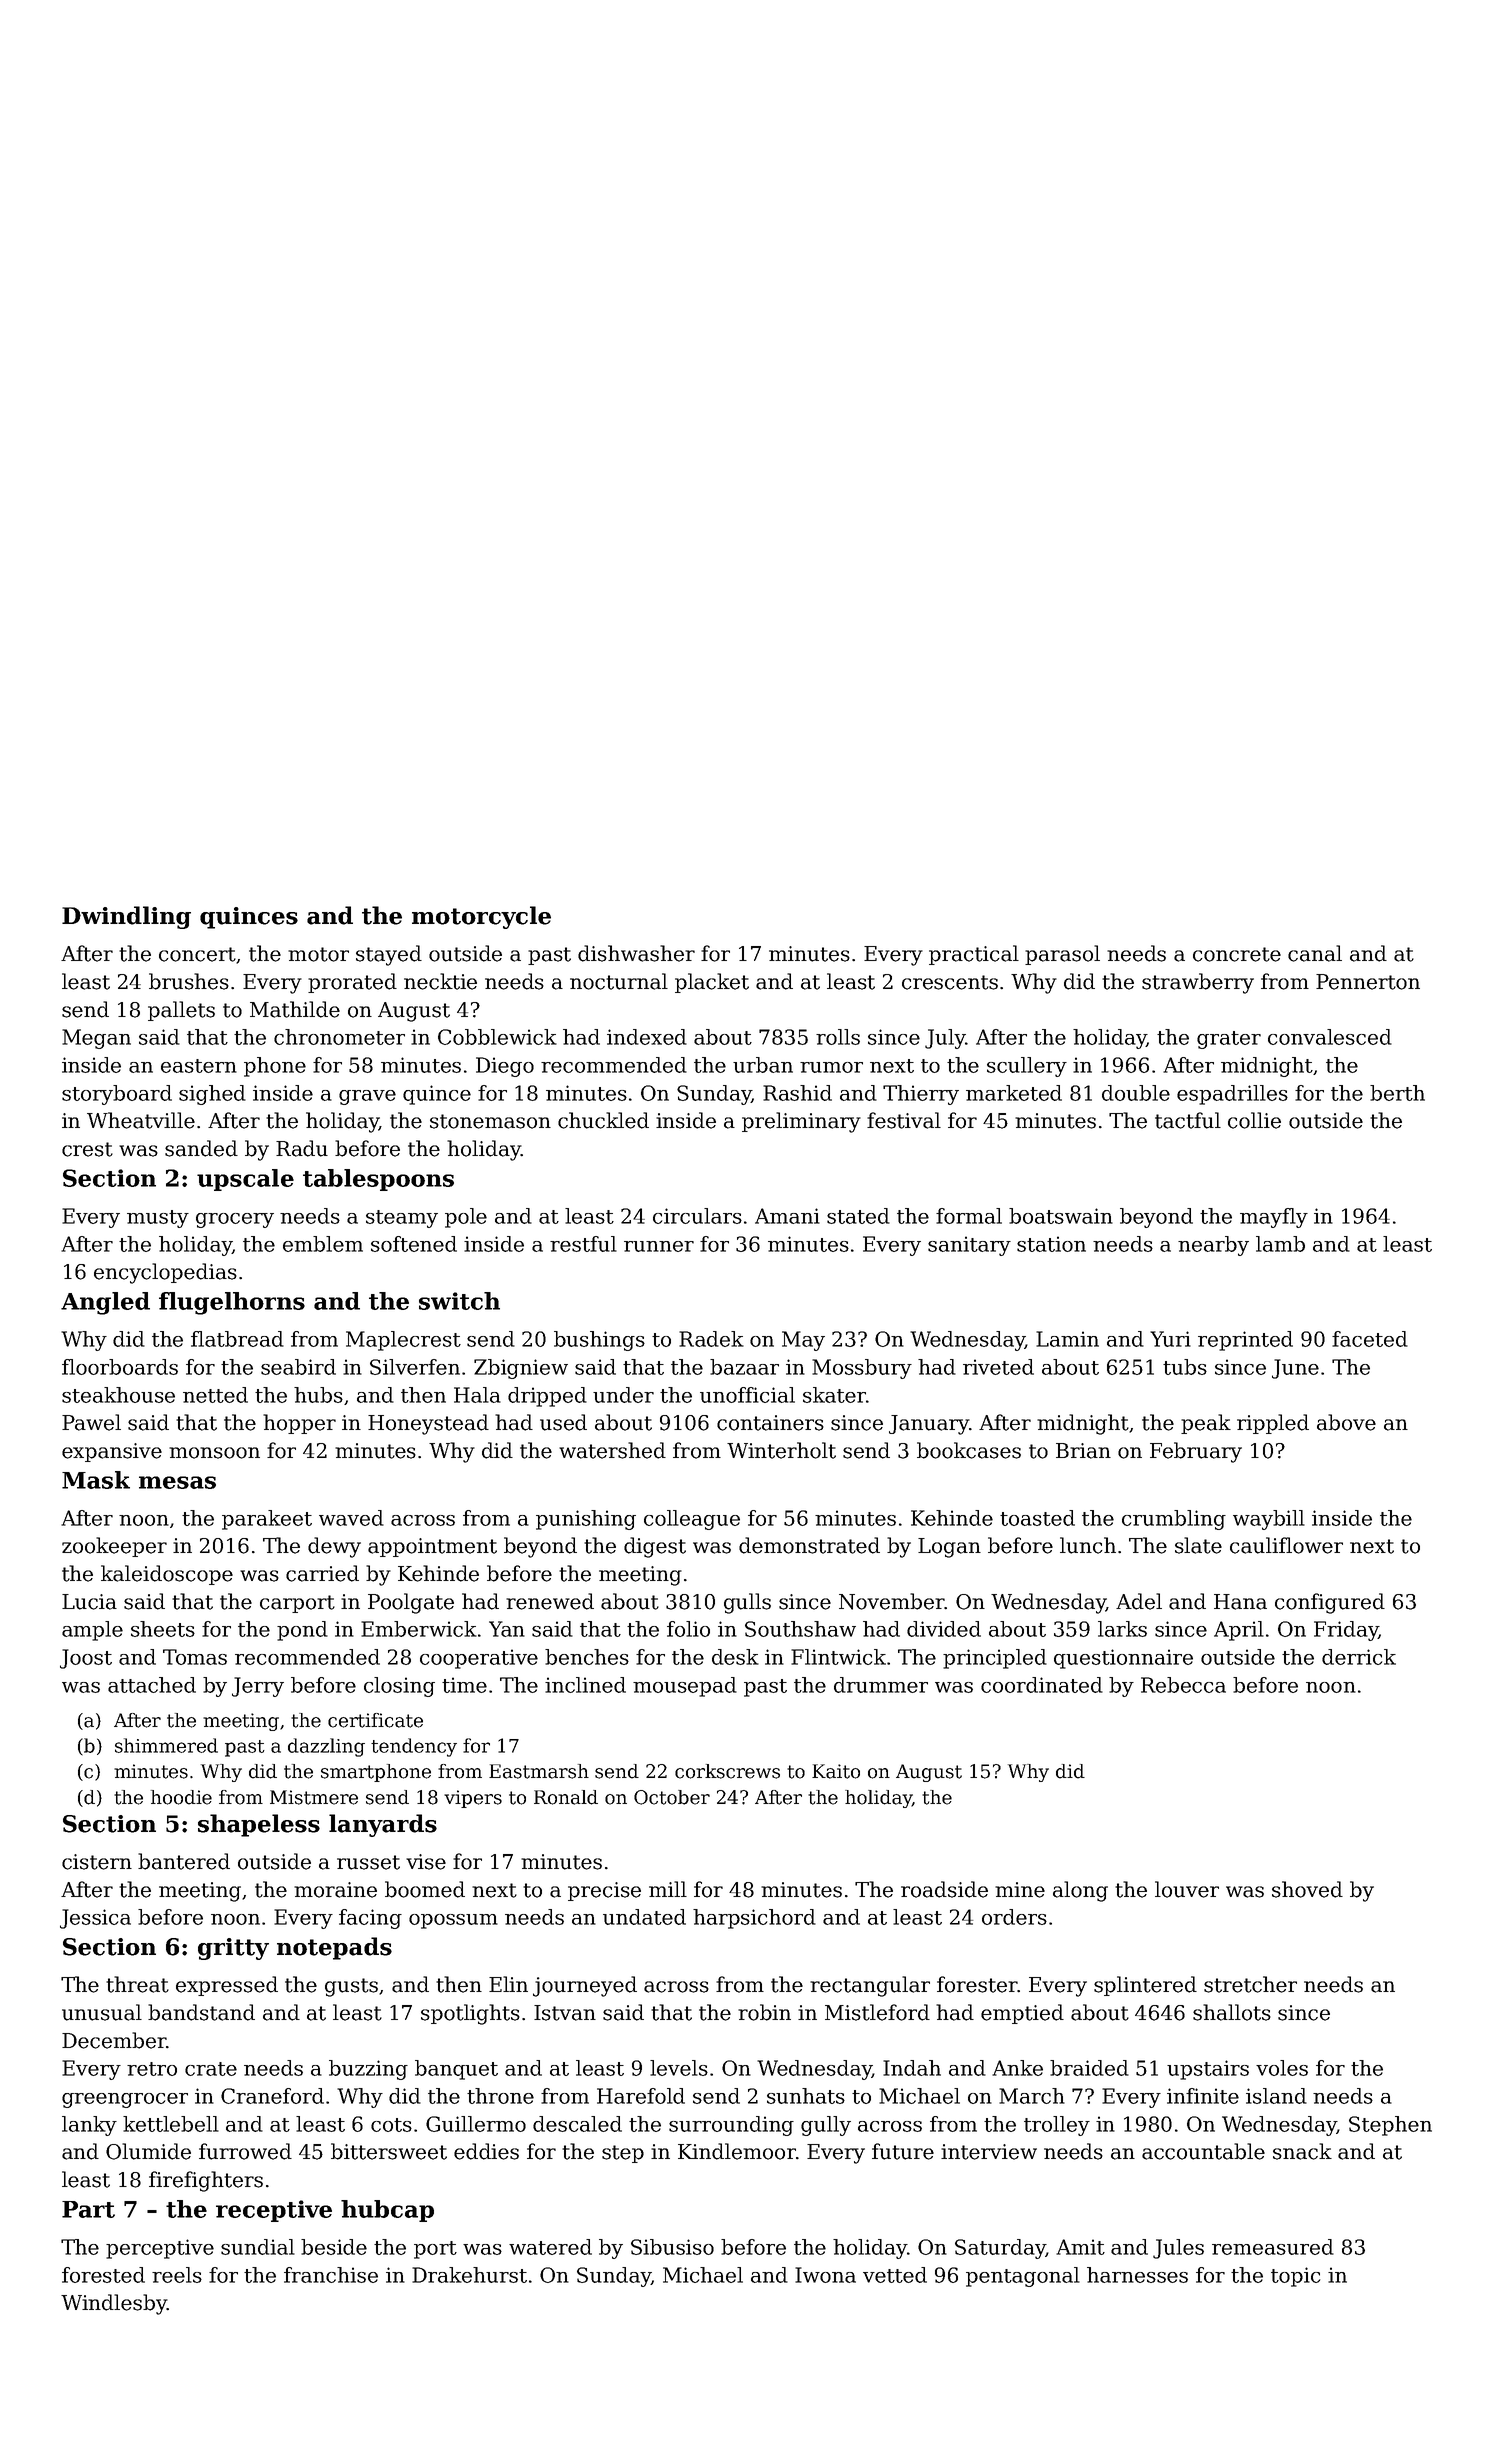 The height and width of the screenshot is (2464, 1496). I want to click on Rebecca, so click(1183, 1685).
